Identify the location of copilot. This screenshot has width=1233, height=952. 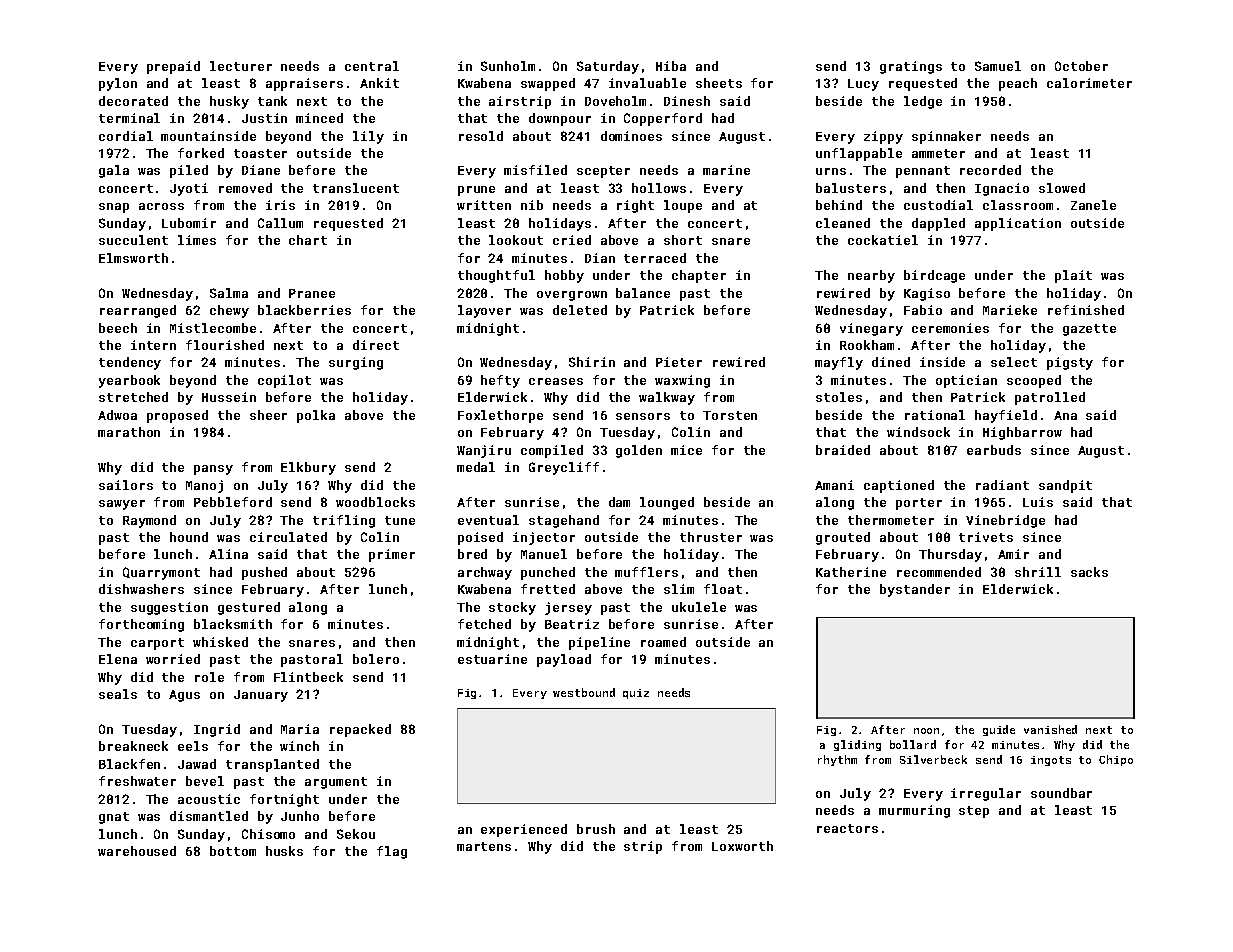
(284, 381).
